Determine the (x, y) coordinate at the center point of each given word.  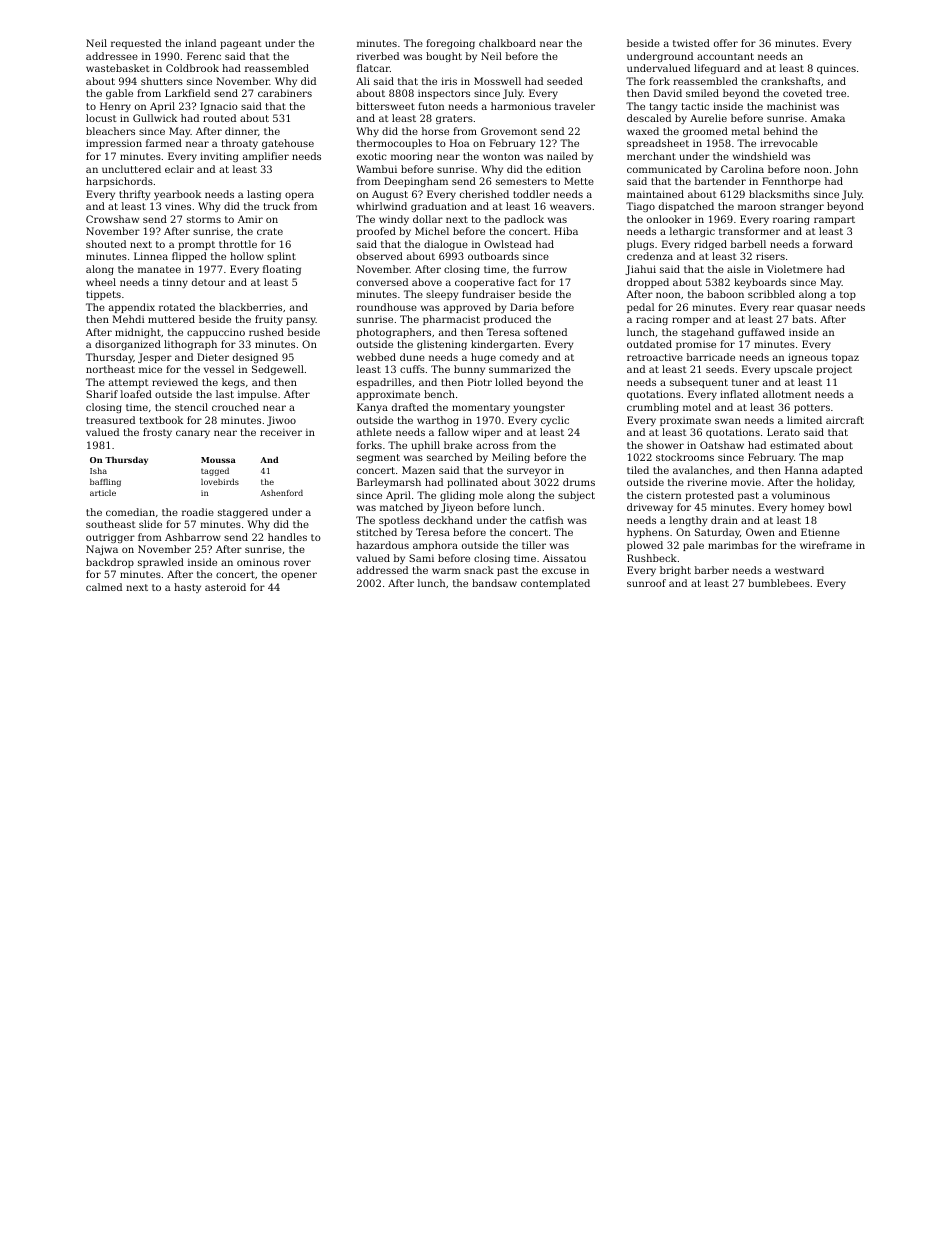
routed (219, 118)
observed (380, 256)
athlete (374, 432)
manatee (159, 269)
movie (746, 482)
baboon (725, 294)
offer (726, 43)
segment (378, 458)
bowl (840, 507)
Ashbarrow (193, 537)
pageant (241, 44)
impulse (257, 395)
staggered (243, 513)
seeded (565, 81)
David (668, 93)
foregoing (450, 44)
